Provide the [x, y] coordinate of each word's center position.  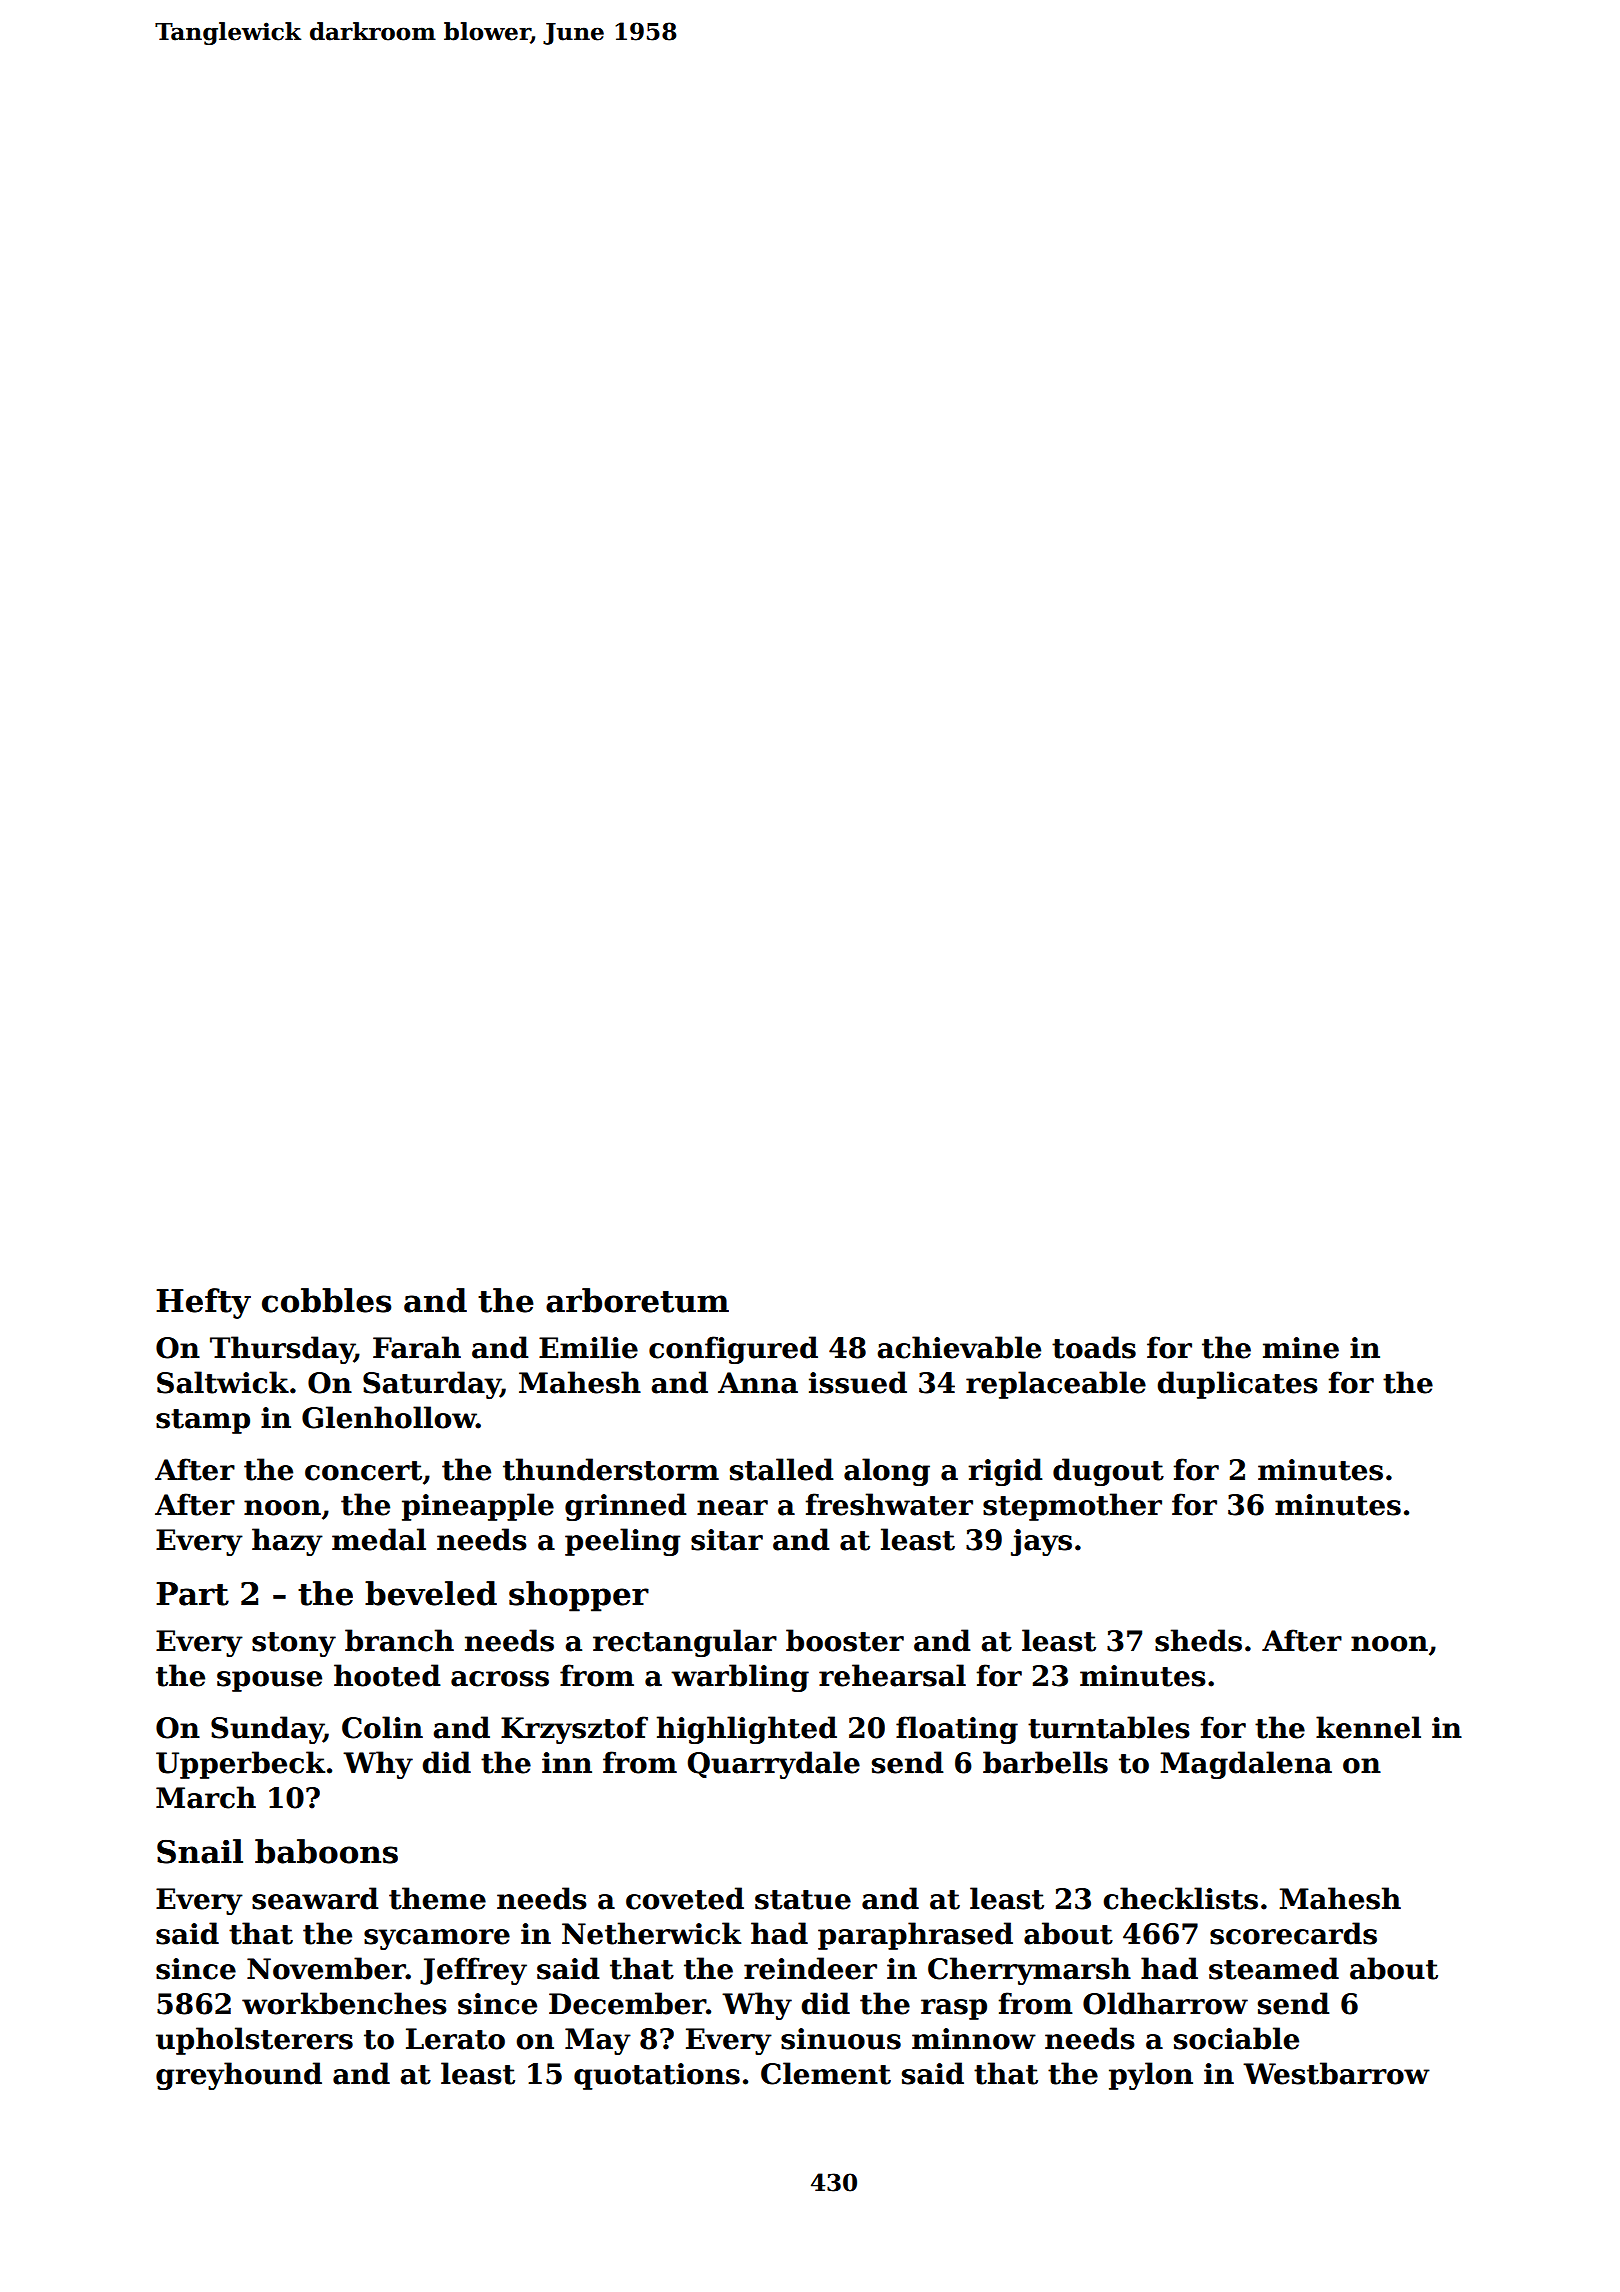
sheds [1198, 1640]
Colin [382, 1727]
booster [845, 1640]
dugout [1108, 1472]
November [326, 1968]
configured [733, 1350]
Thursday [282, 1350]
